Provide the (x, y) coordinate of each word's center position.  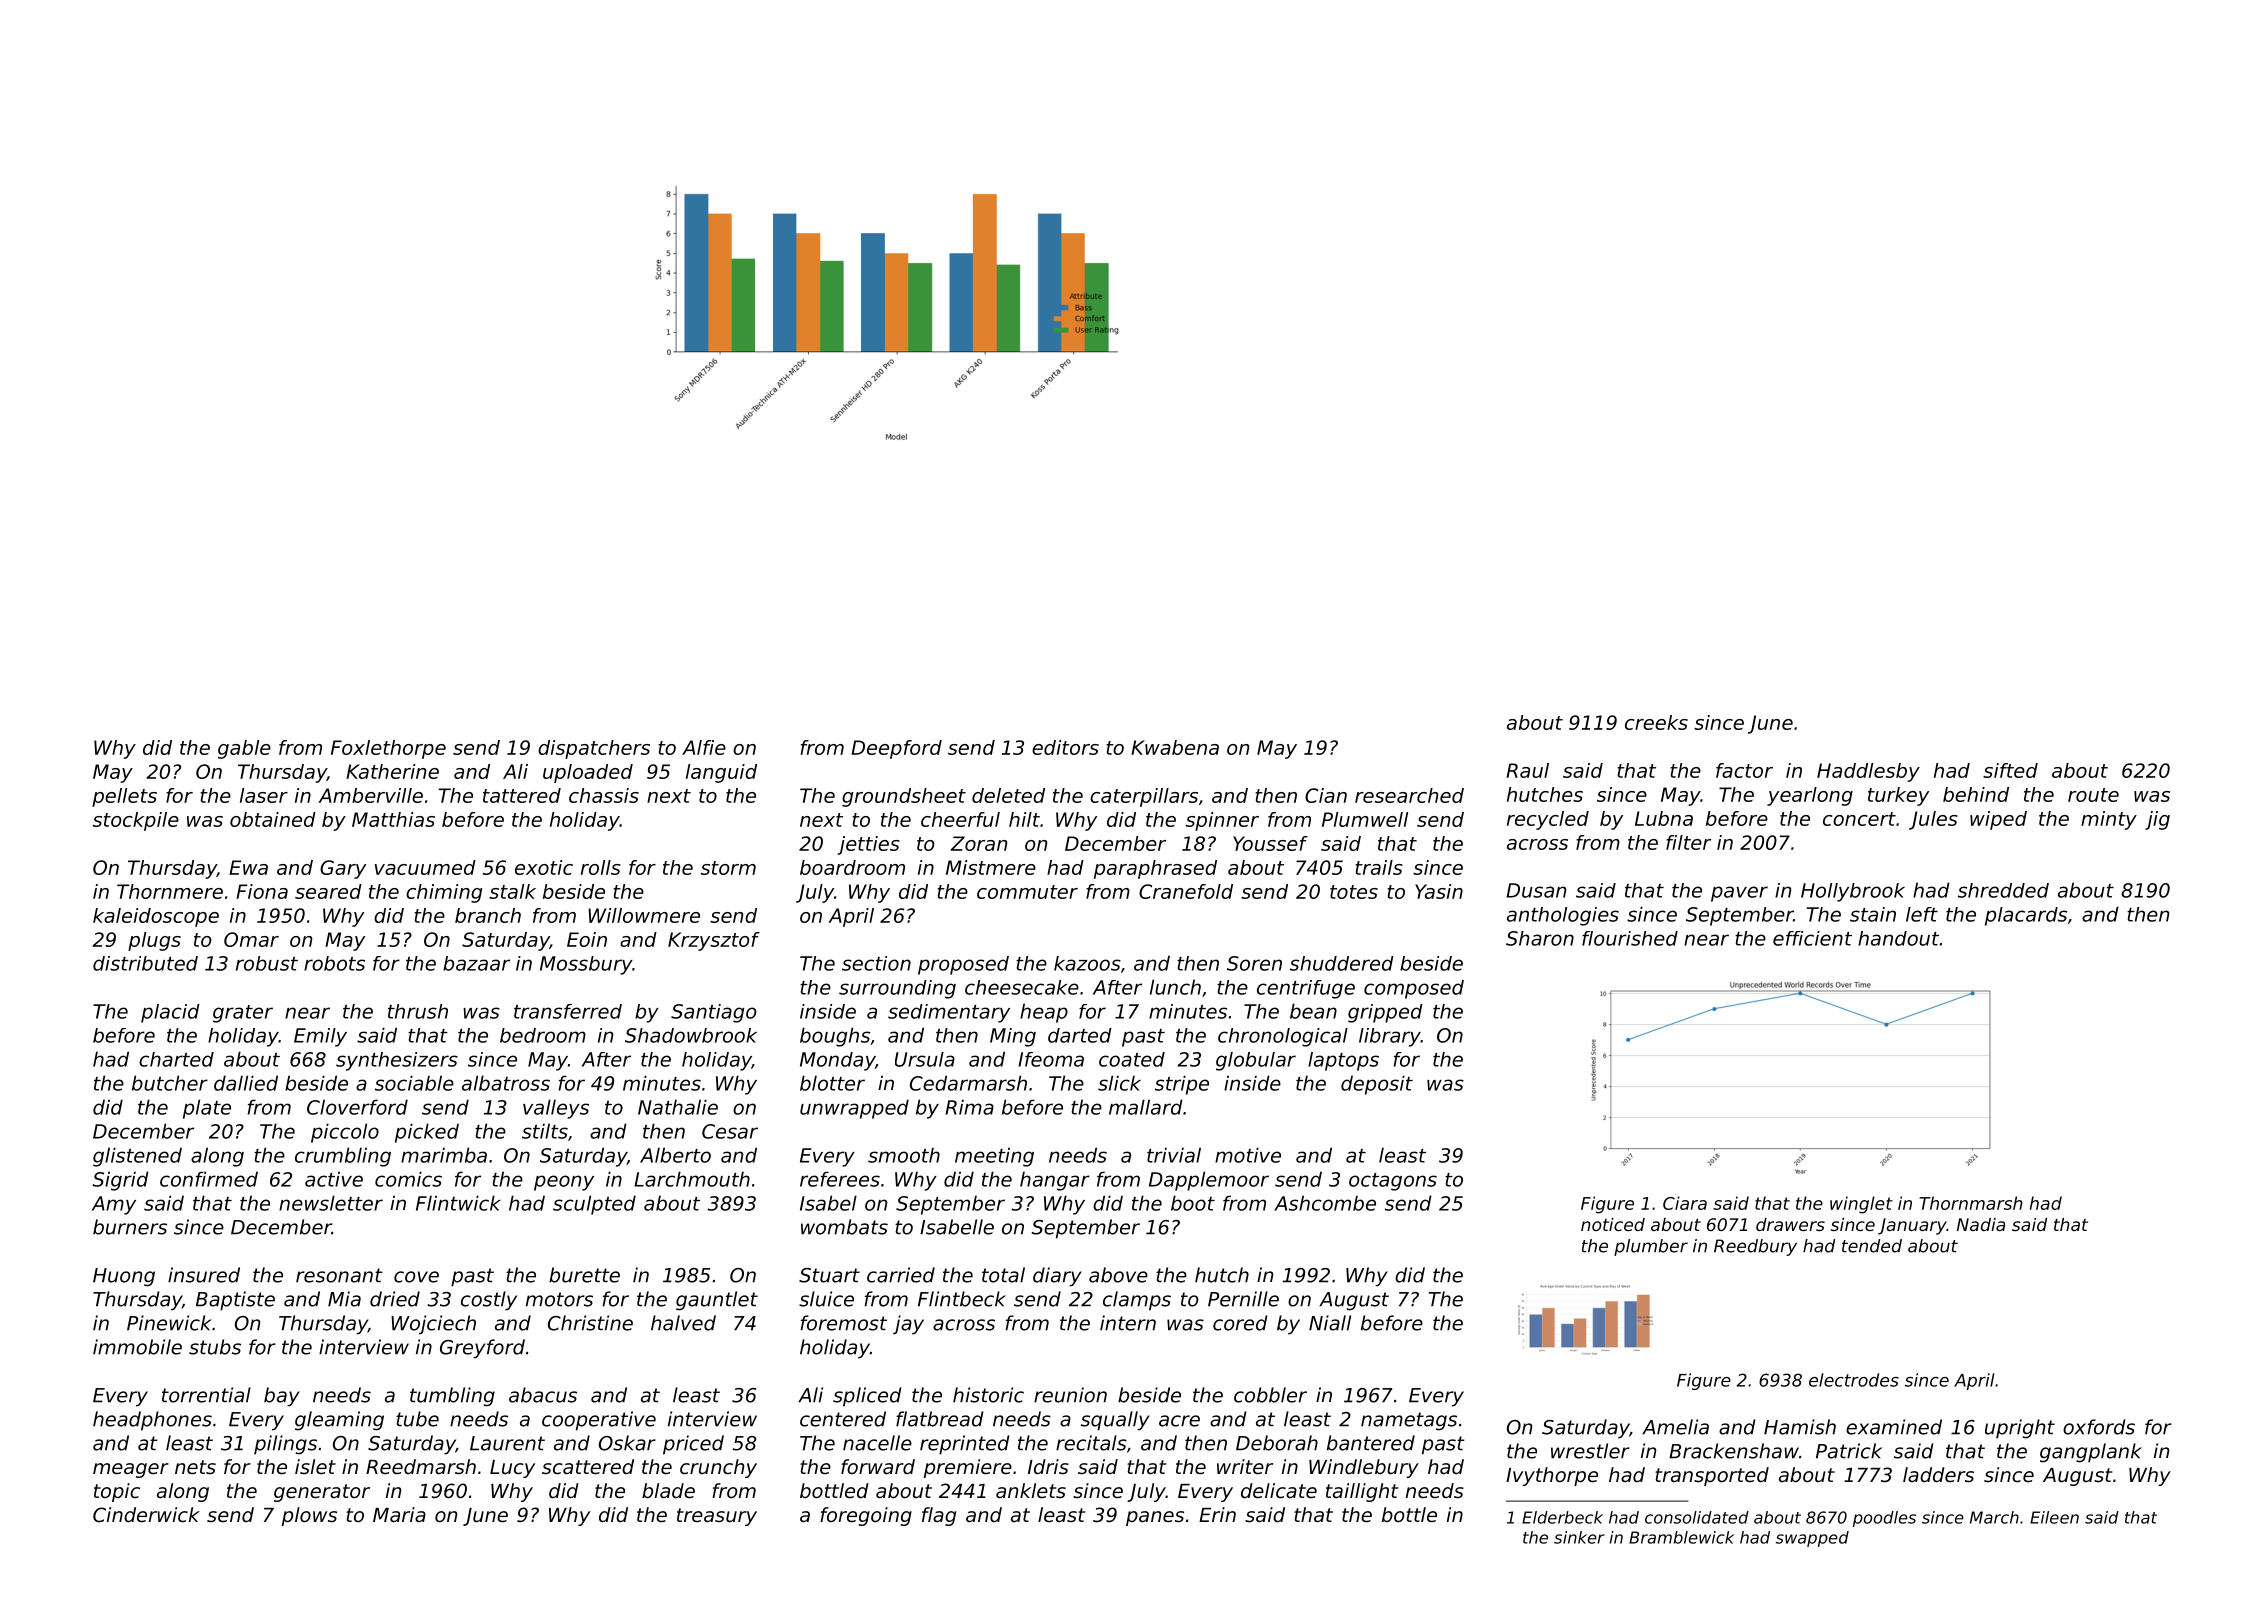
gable (244, 749)
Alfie (704, 747)
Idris (1048, 1467)
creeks (1656, 722)
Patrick (1849, 1451)
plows (309, 1516)
